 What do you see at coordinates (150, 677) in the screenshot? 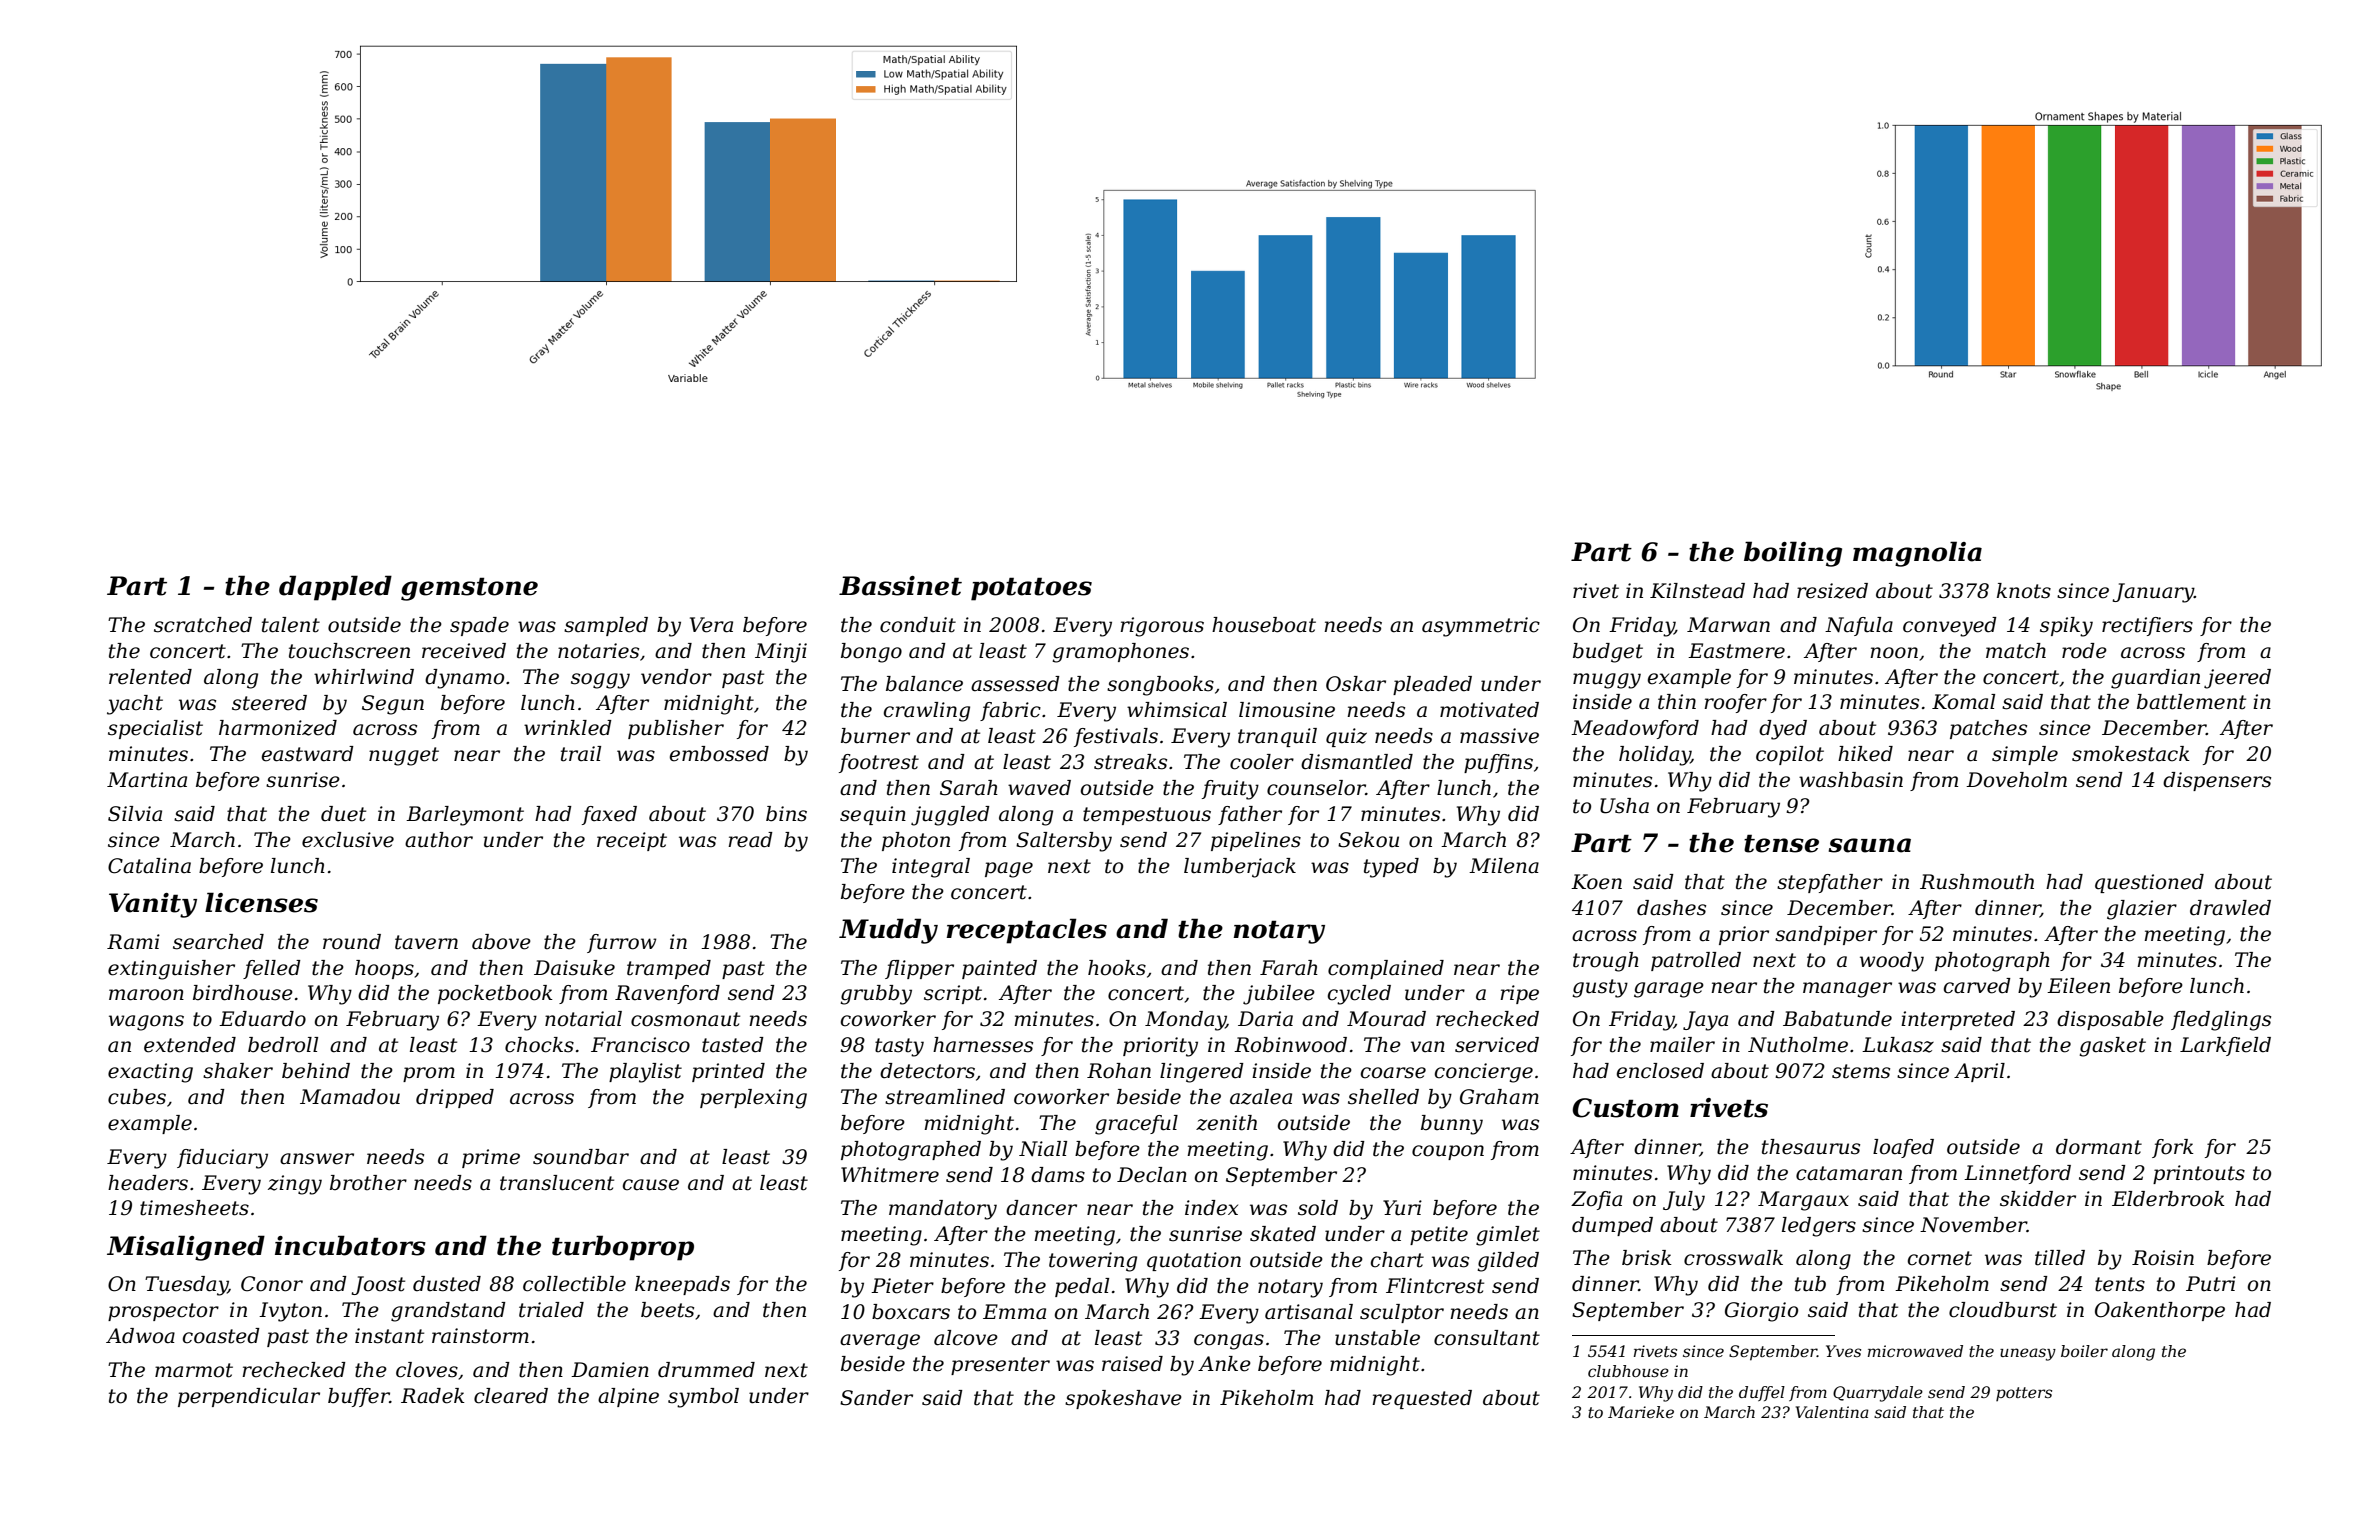
I see `relented` at bounding box center [150, 677].
